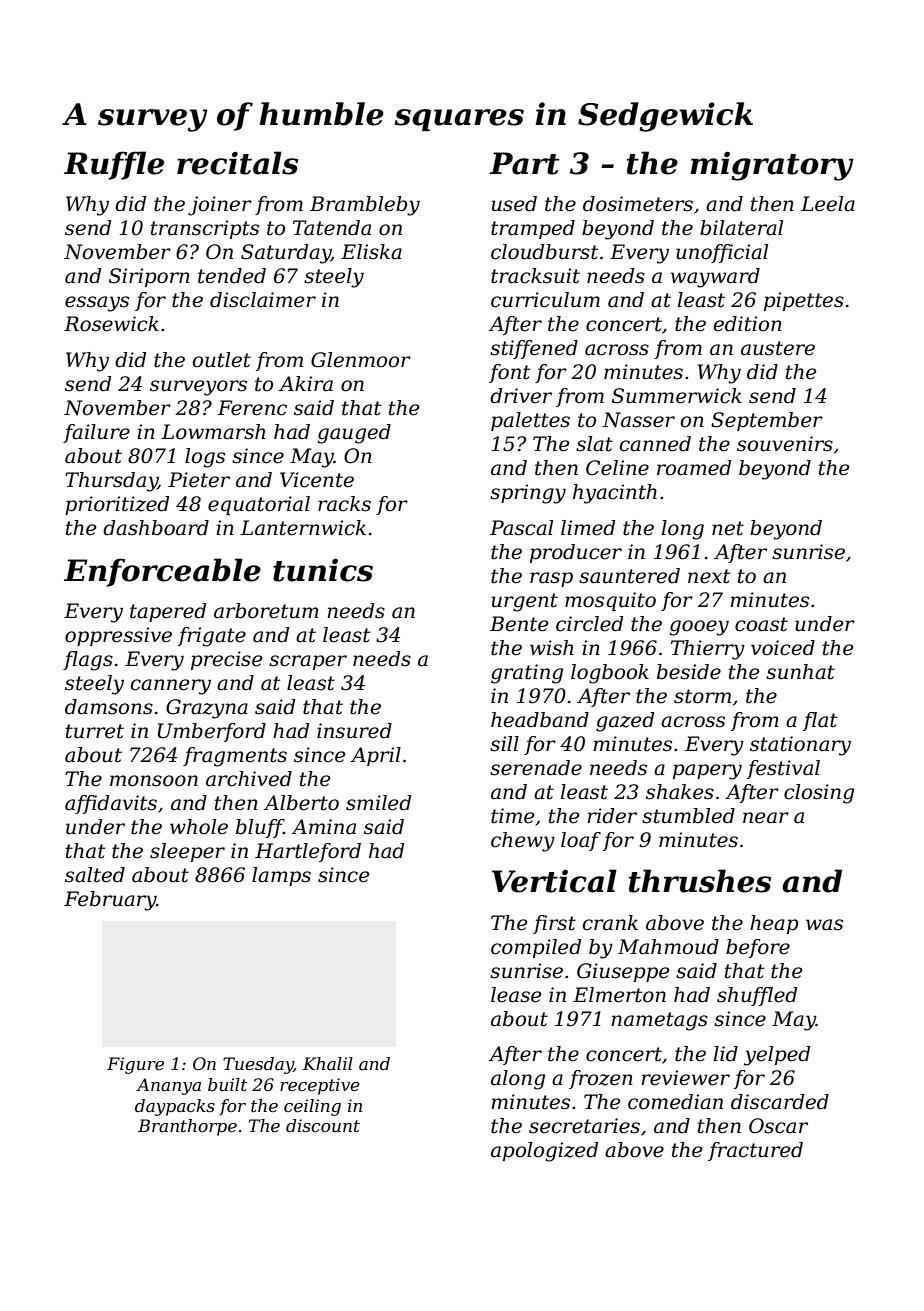  I want to click on chewy, so click(523, 842).
